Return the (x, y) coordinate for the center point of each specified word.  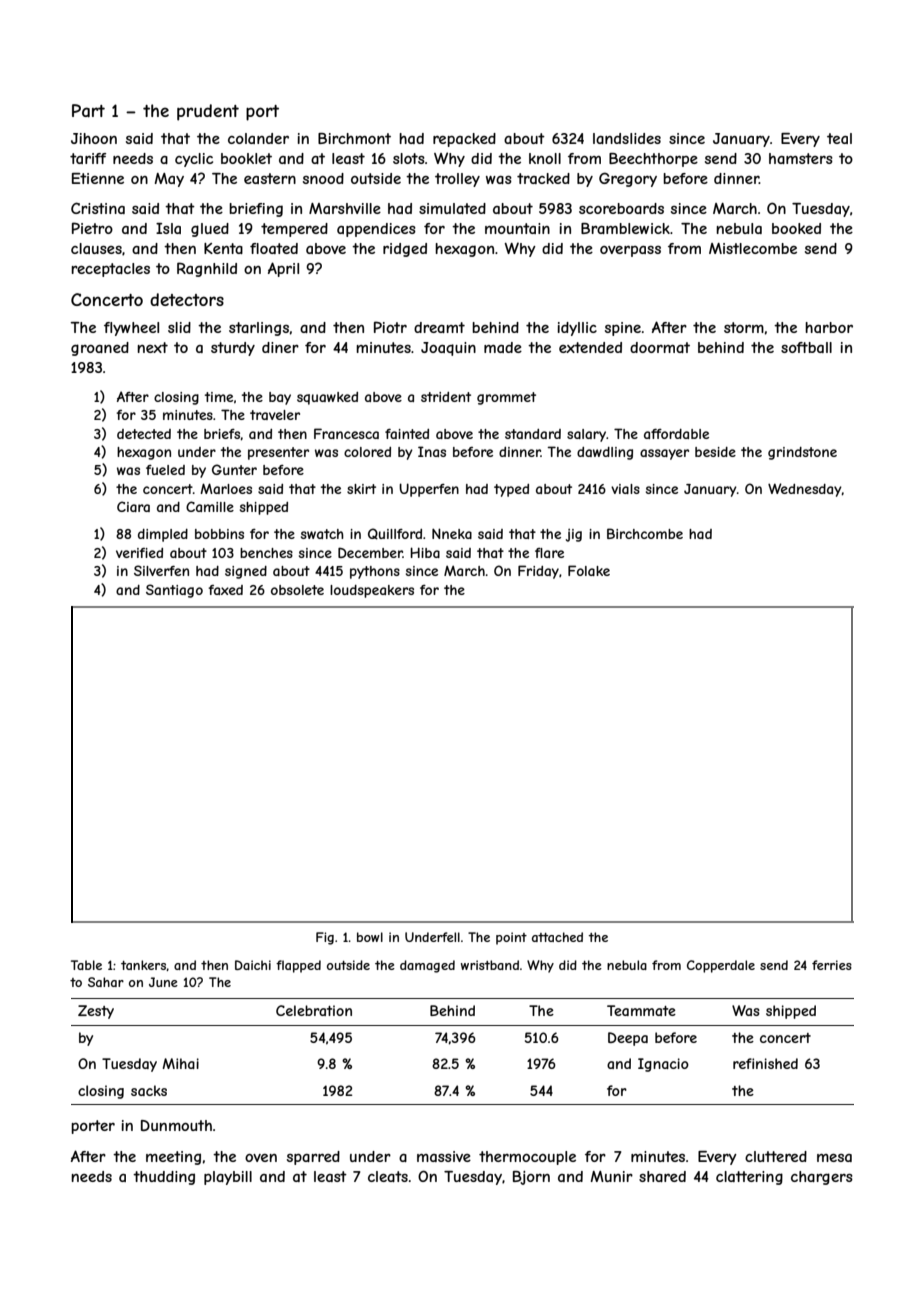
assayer (664, 454)
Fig (325, 938)
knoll (545, 158)
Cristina (98, 208)
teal (839, 138)
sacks (149, 1090)
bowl (370, 937)
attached (557, 937)
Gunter (234, 469)
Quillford (395, 534)
